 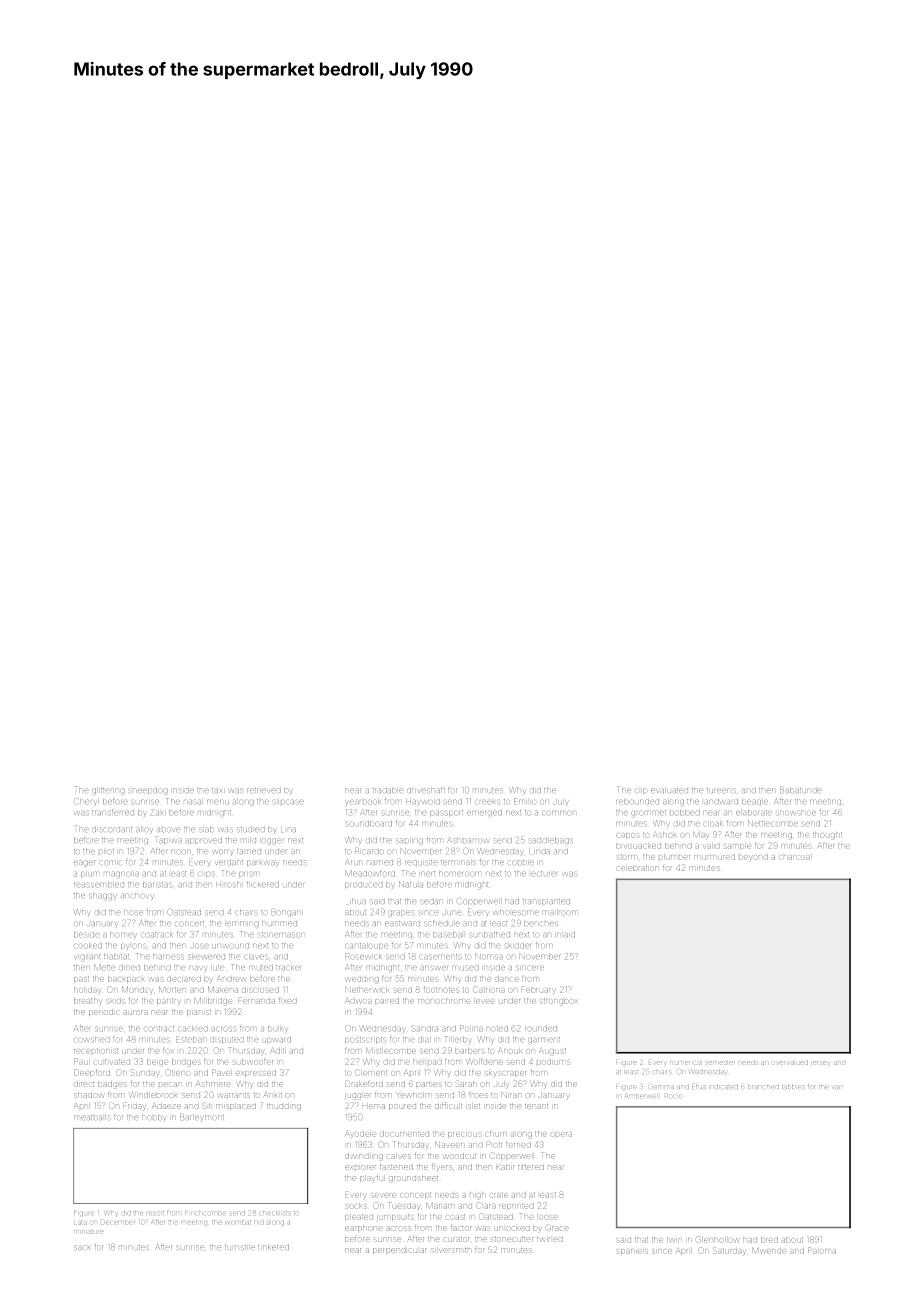 What do you see at coordinates (218, 802) in the document?
I see `menu` at bounding box center [218, 802].
